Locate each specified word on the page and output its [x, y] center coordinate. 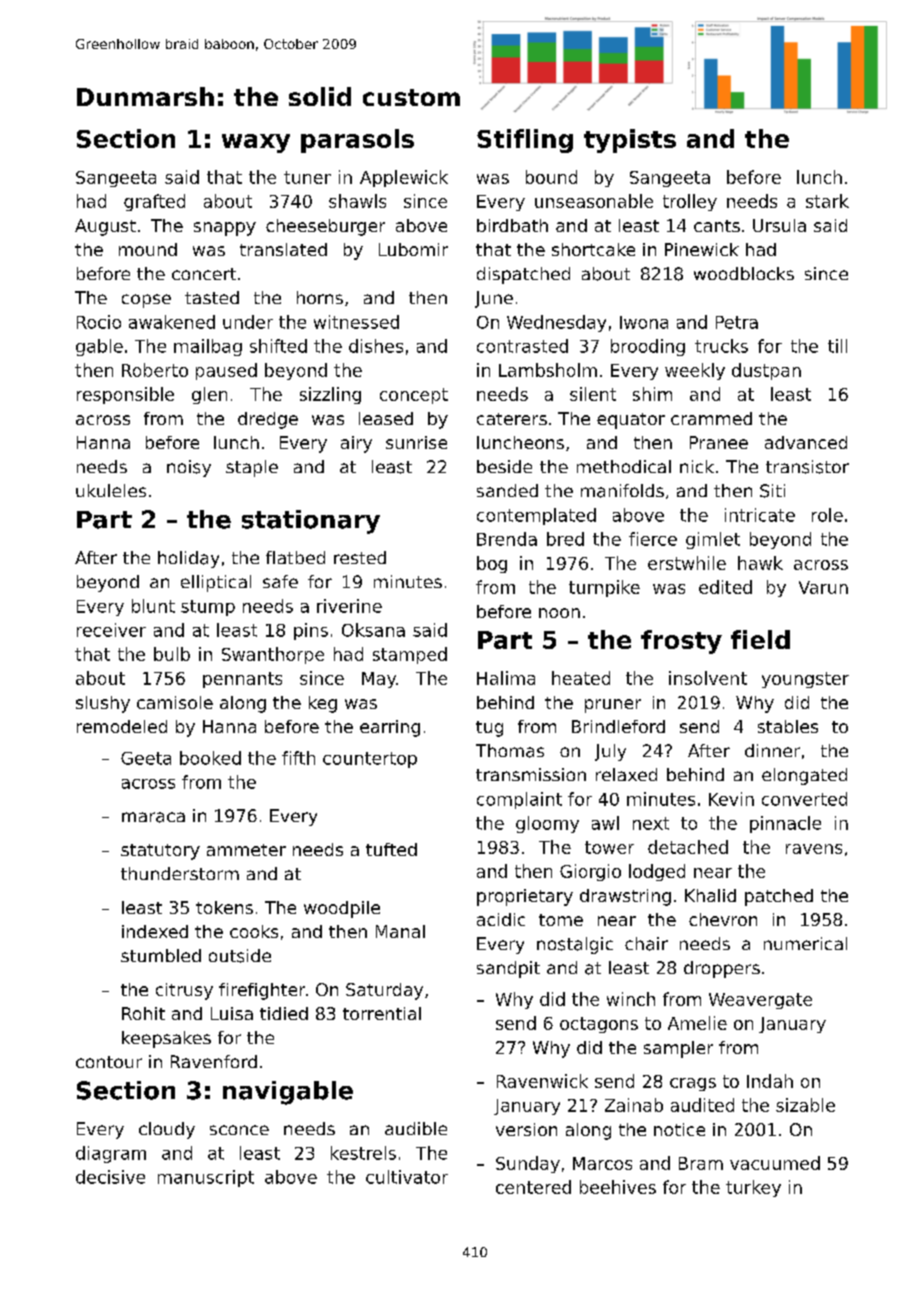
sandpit [508, 969]
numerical [805, 943]
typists [630, 141]
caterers [512, 419]
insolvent [708, 678]
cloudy [167, 1130]
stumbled [161, 955]
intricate [760, 515]
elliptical [216, 583]
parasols [357, 141]
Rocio [99, 322]
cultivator [407, 1177]
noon [559, 613]
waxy [256, 143]
